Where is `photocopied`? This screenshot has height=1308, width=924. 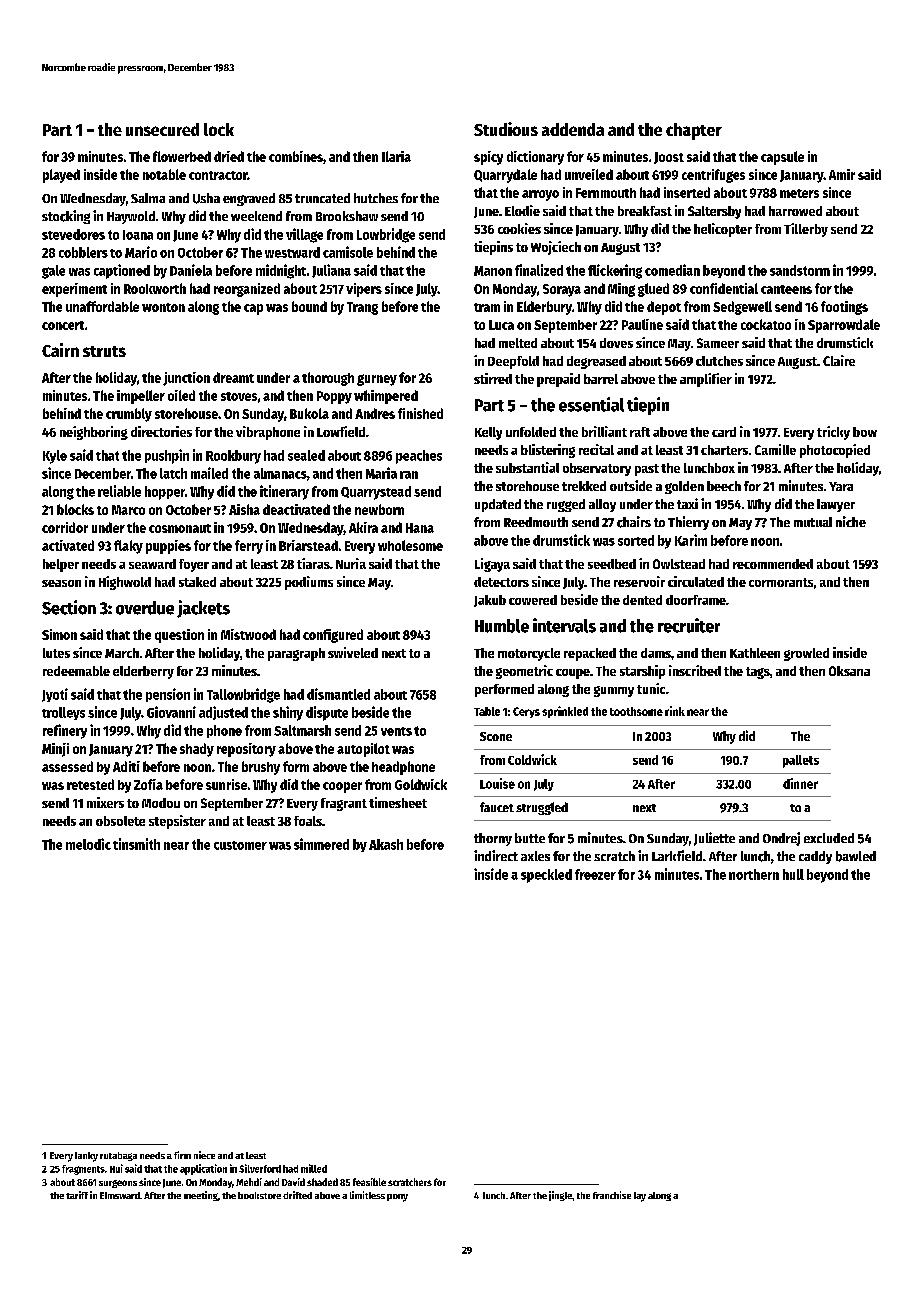 photocopied is located at coordinates (835, 451).
